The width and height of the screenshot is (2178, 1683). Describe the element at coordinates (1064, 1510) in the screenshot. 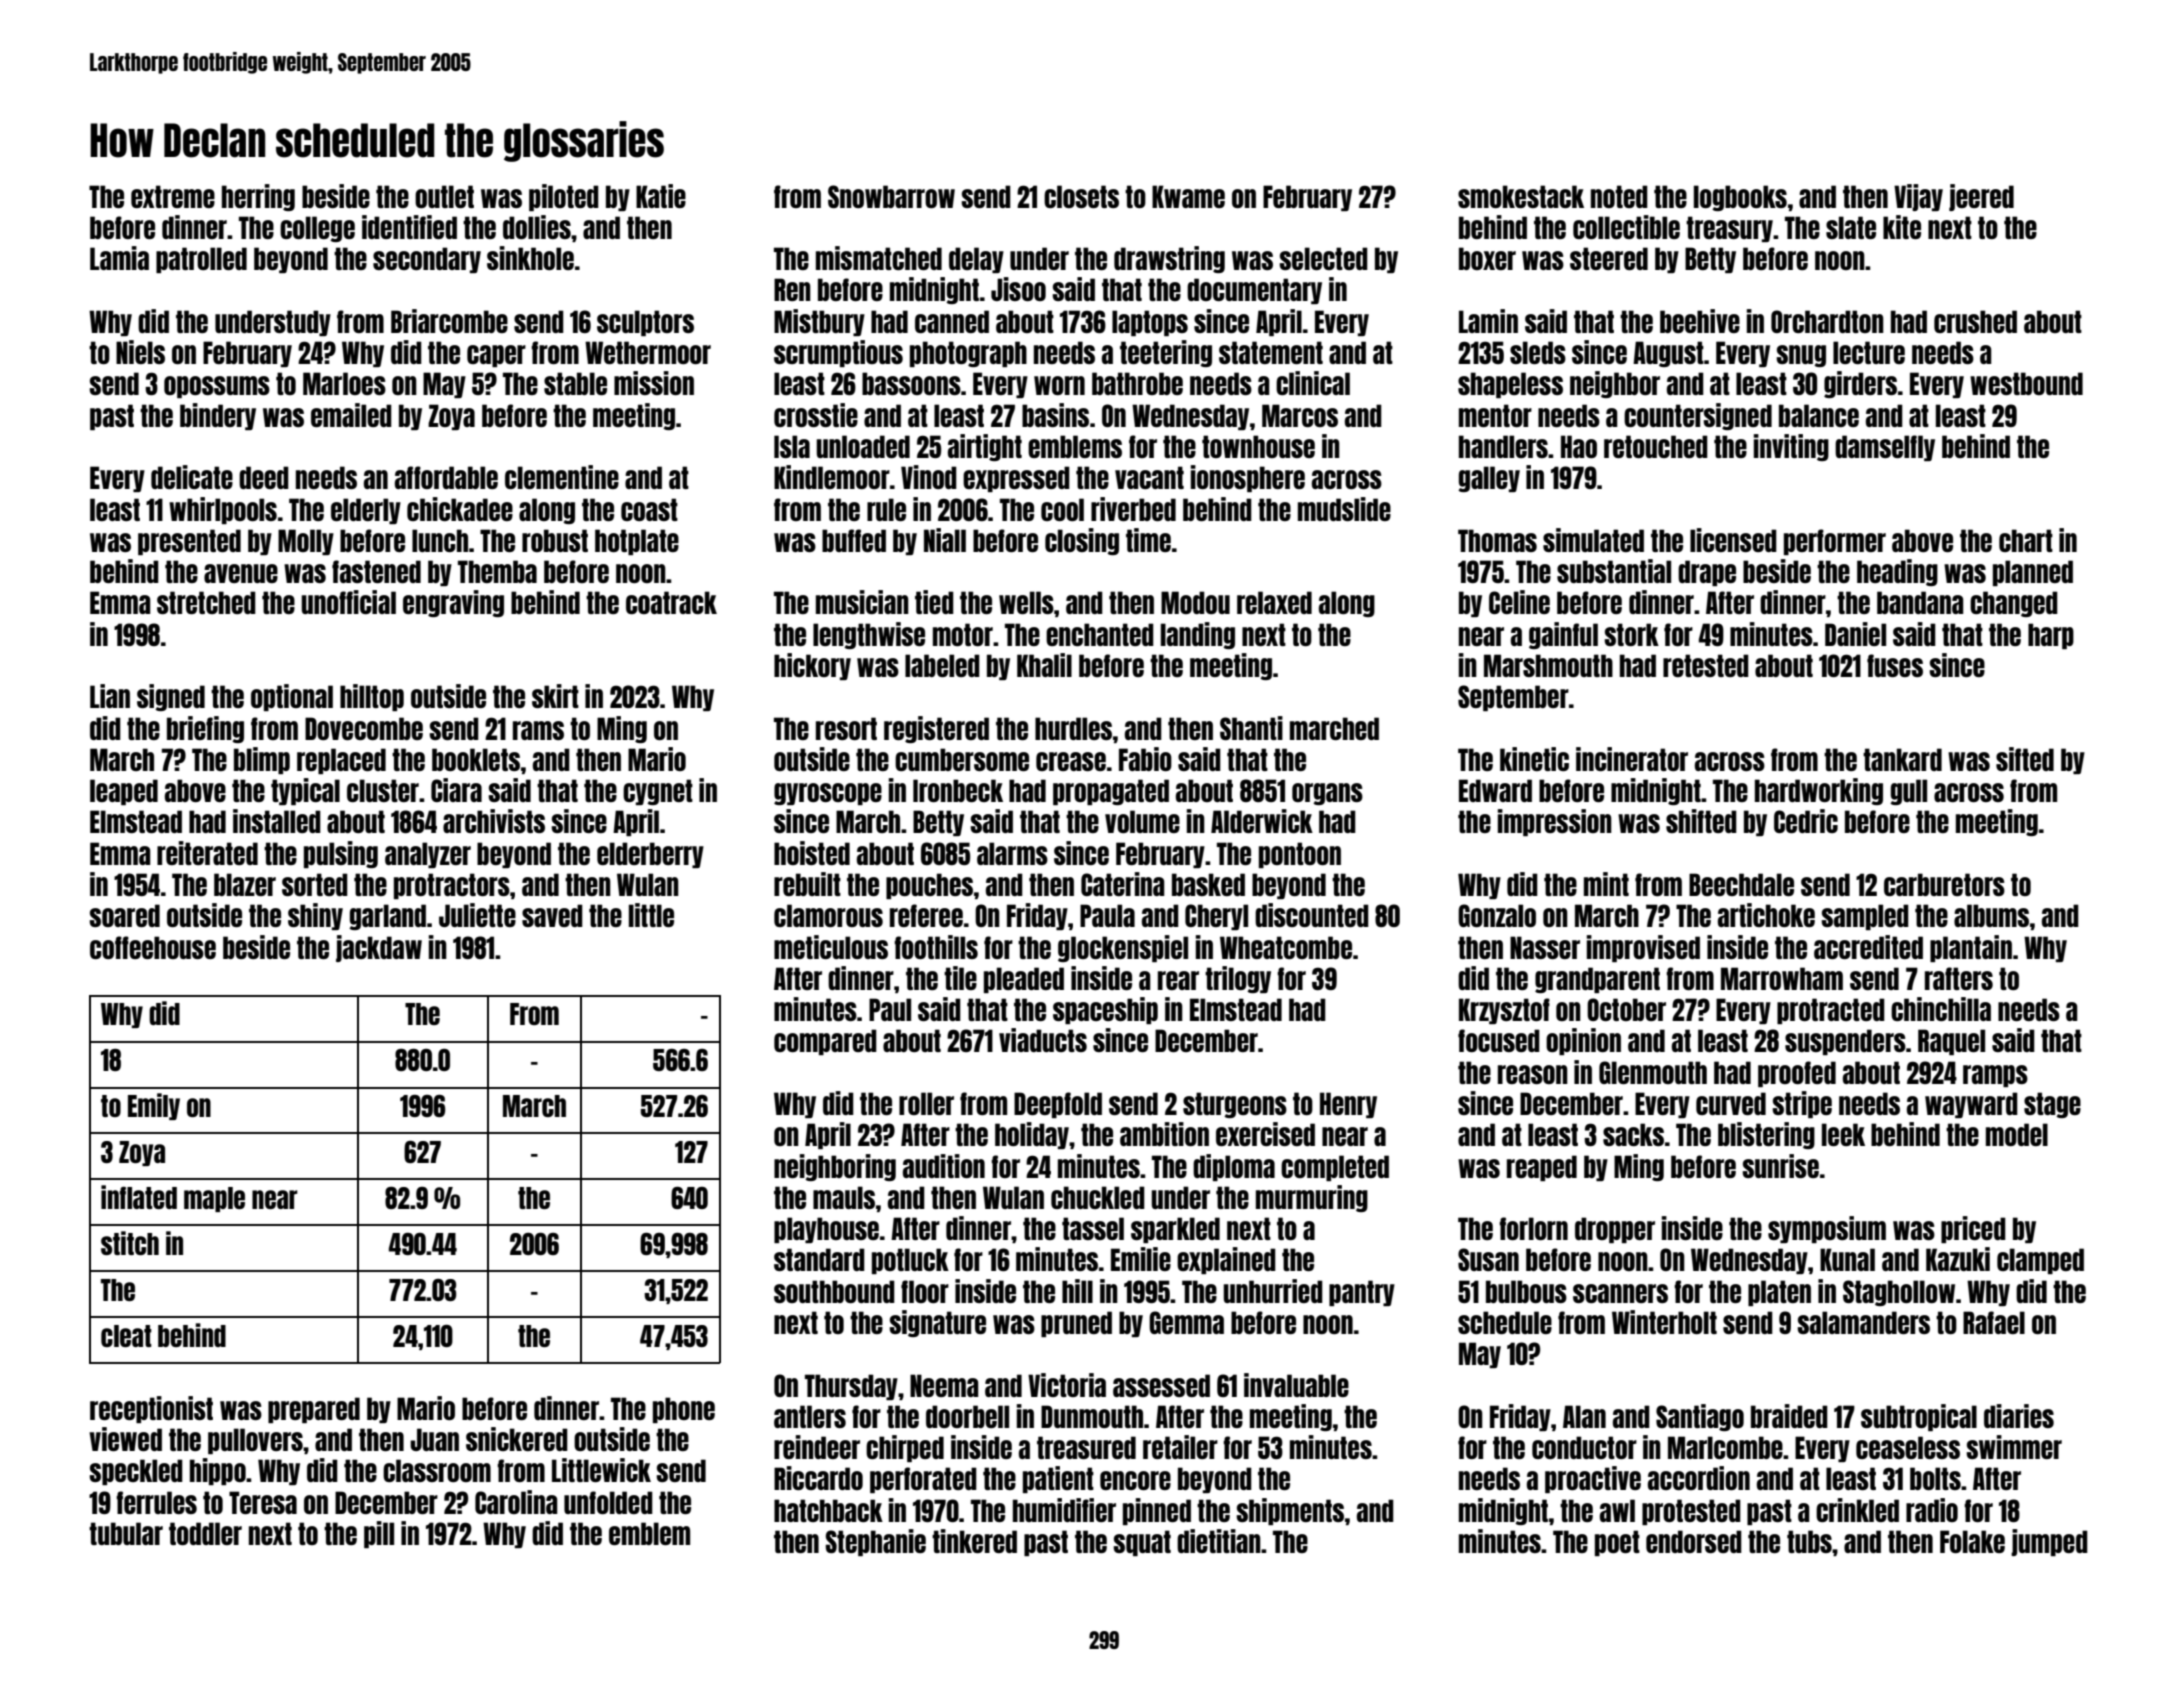

I see `humidifier` at that location.
